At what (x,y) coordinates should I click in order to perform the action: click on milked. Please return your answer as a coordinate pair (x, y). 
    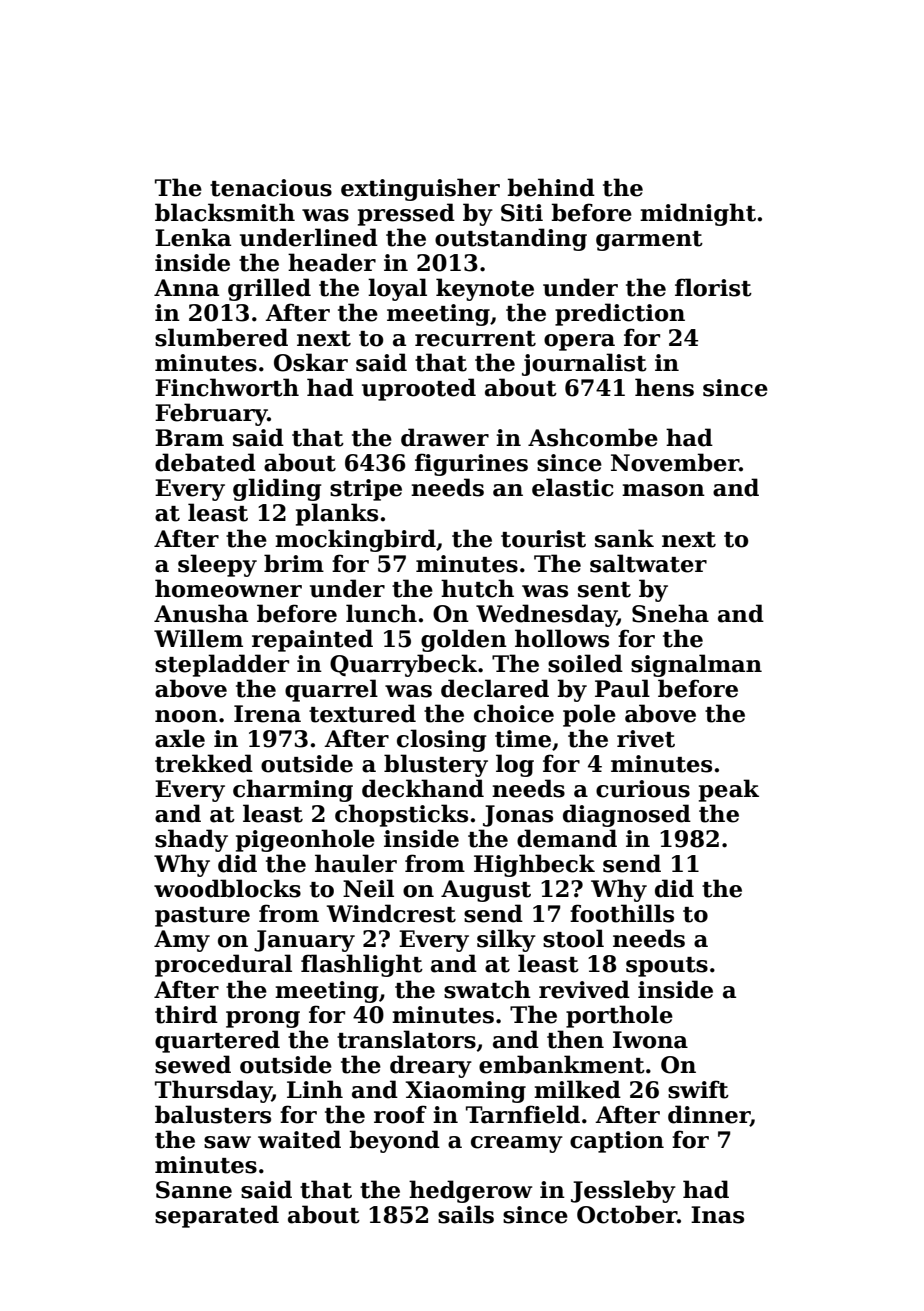
    Looking at the image, I should click on (577, 1089).
